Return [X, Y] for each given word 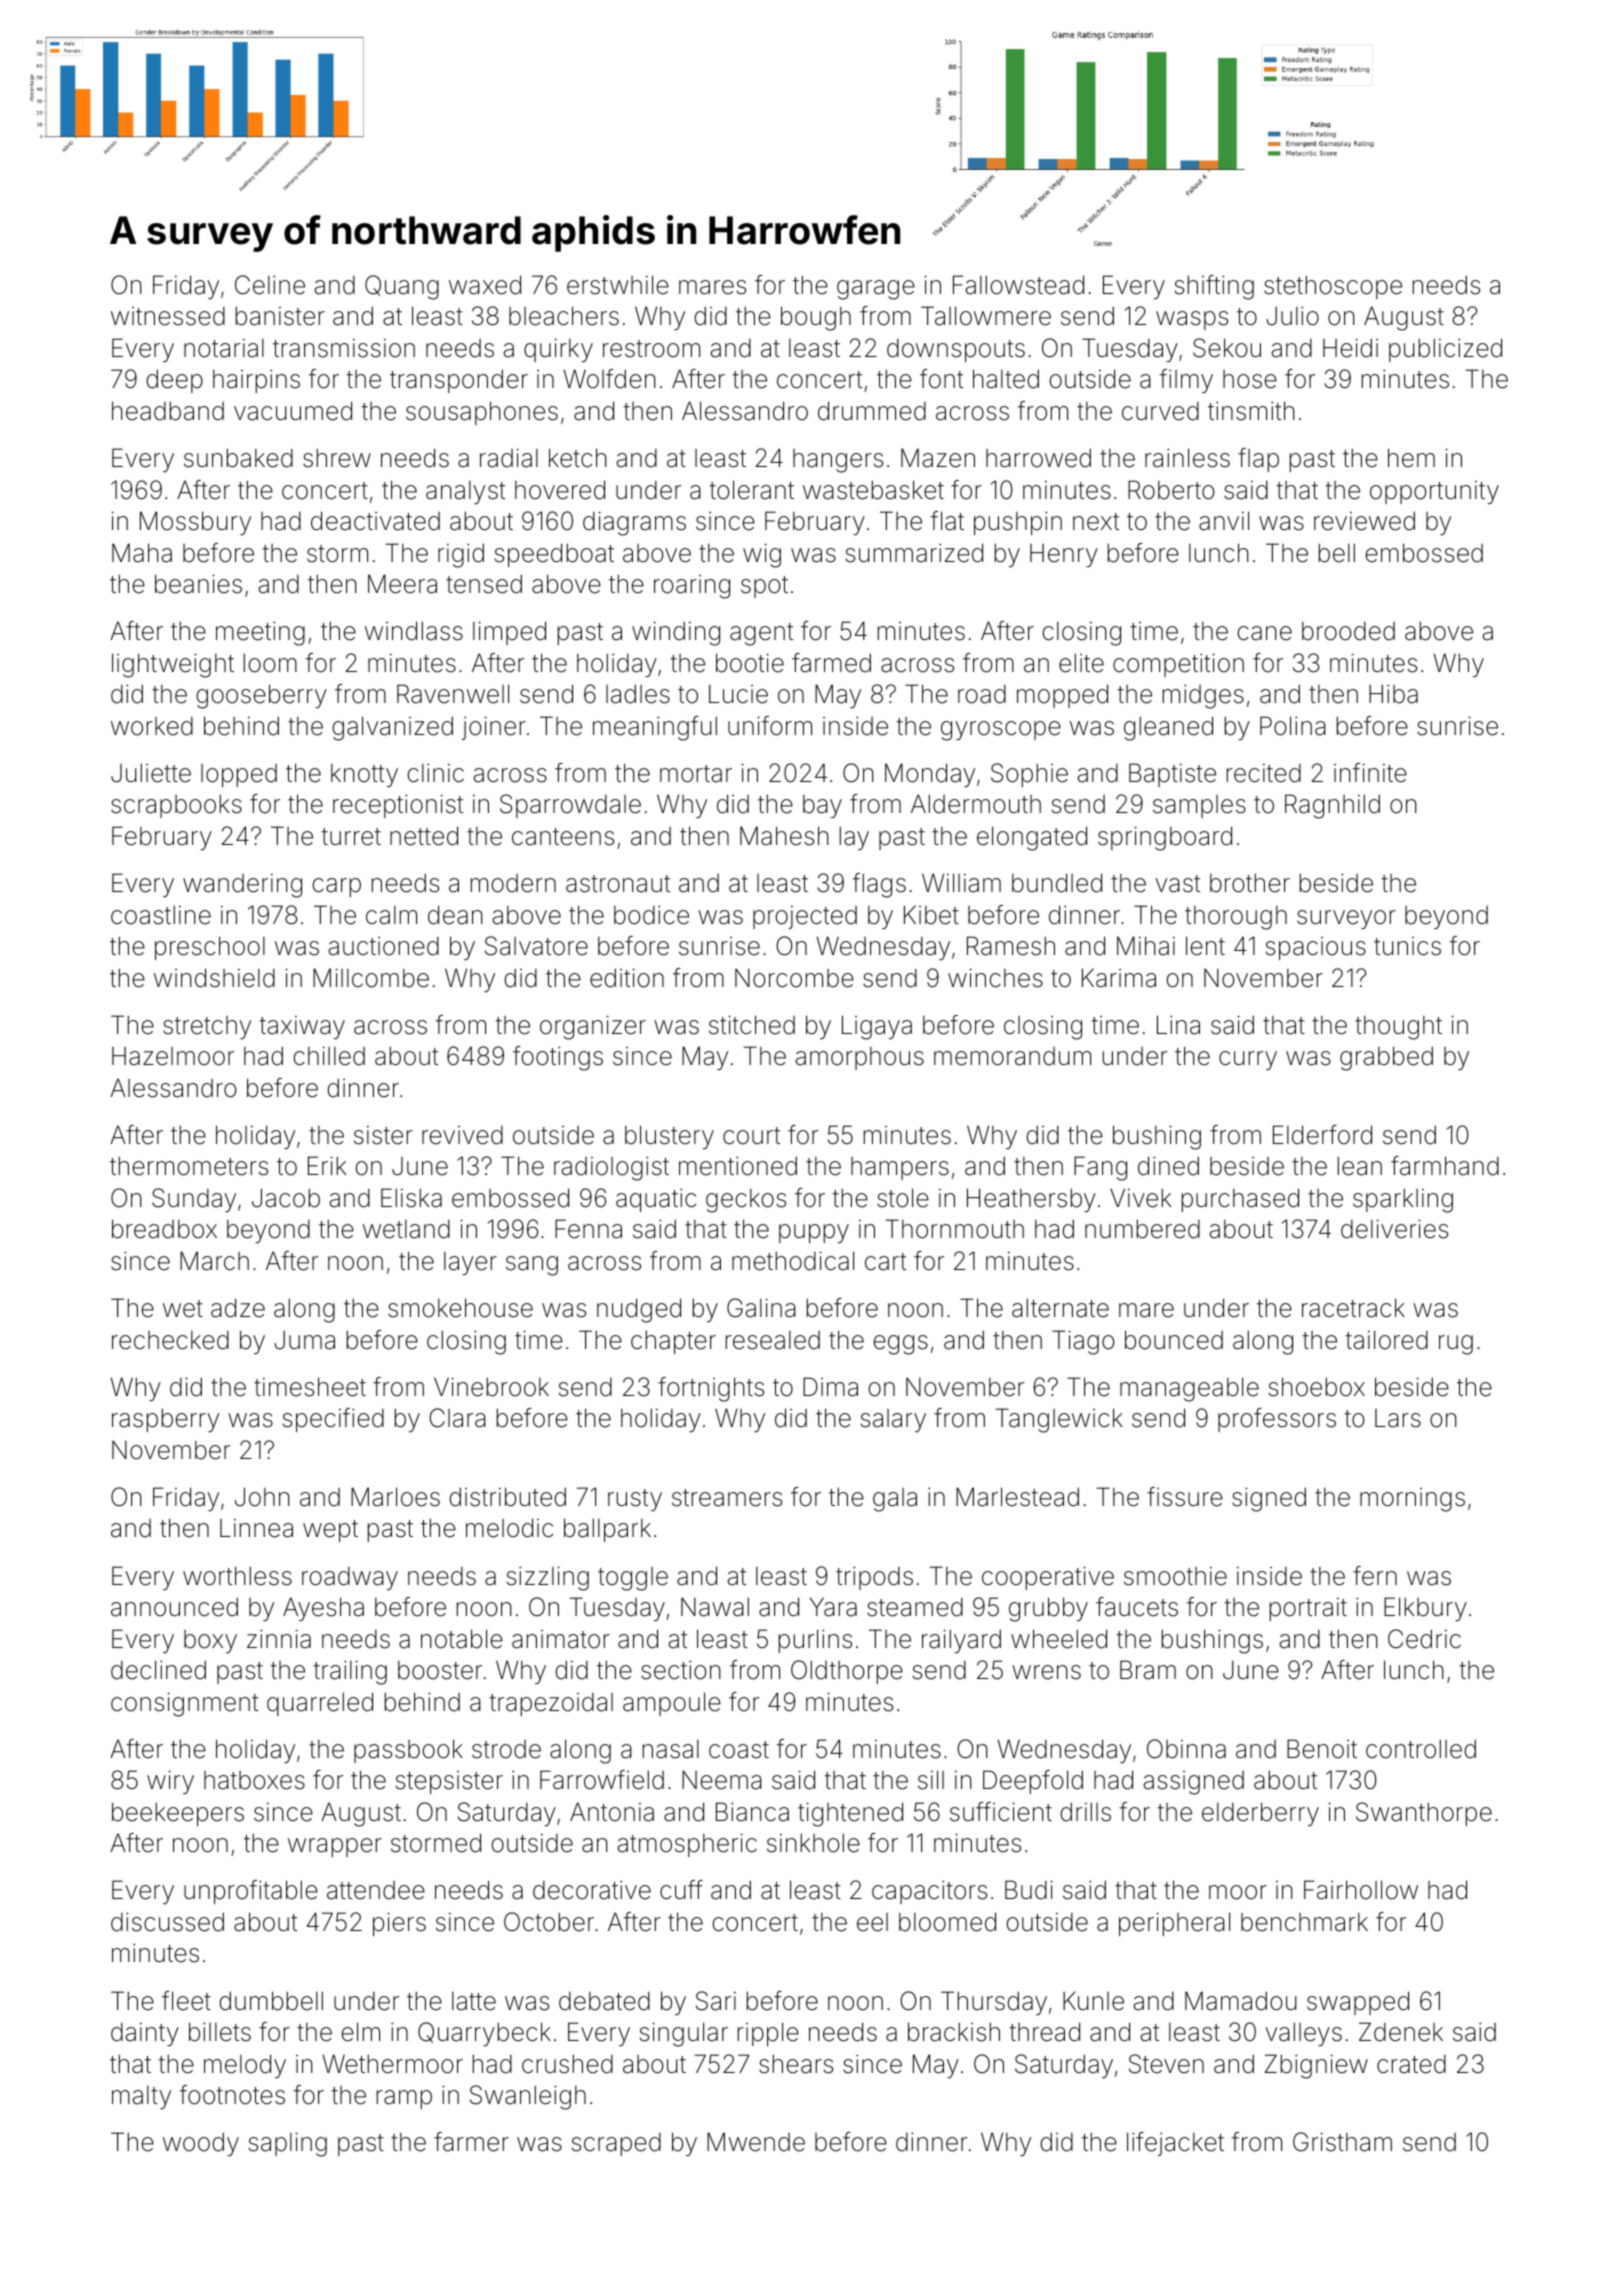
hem [1411, 458]
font [941, 379]
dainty [145, 2034]
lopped [239, 775]
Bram [1148, 1670]
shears [796, 2064]
